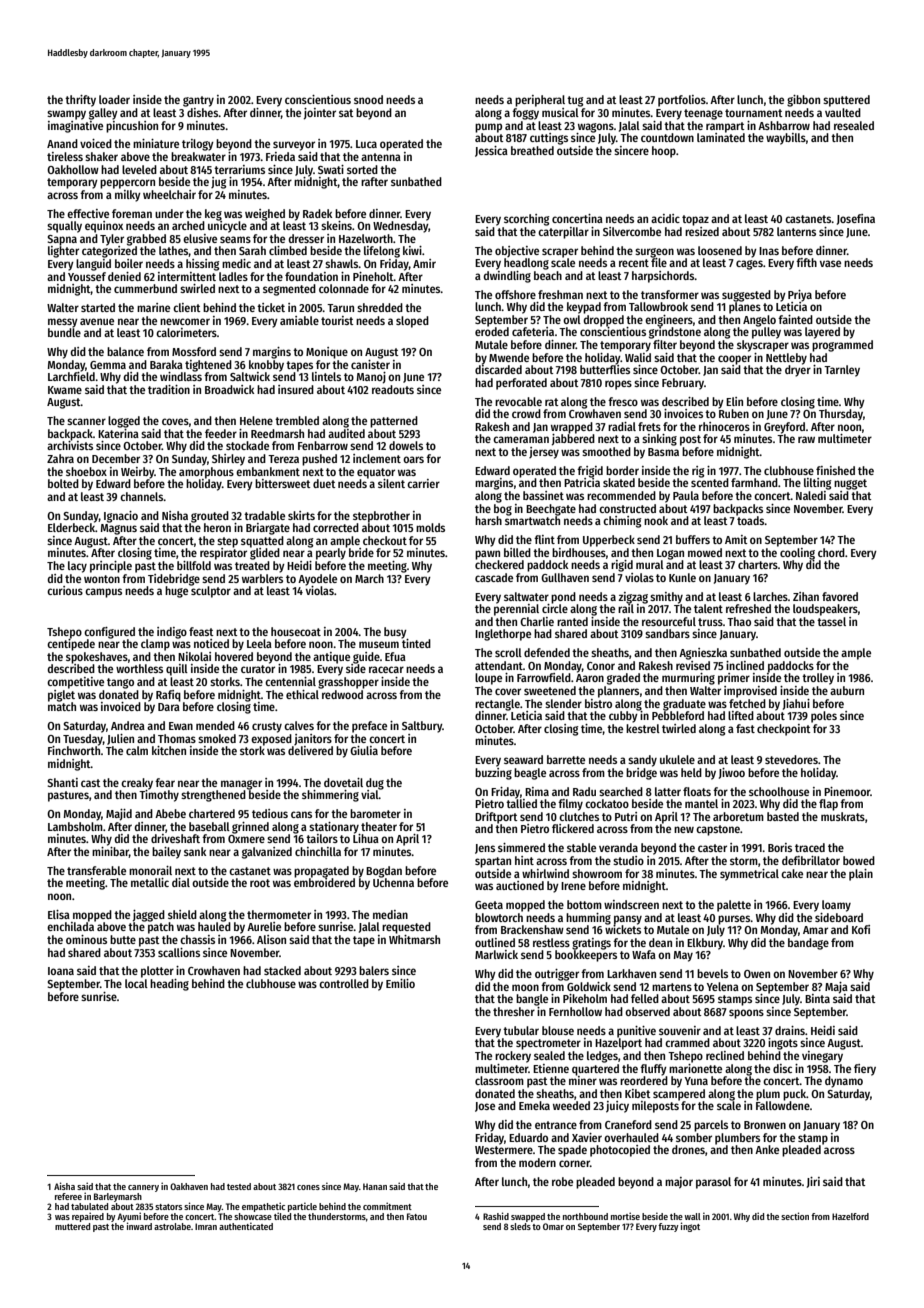 Image resolution: width=924 pixels, height=1308 pixels. Describe the element at coordinates (168, 1207) in the screenshot. I see `stators` at that location.
